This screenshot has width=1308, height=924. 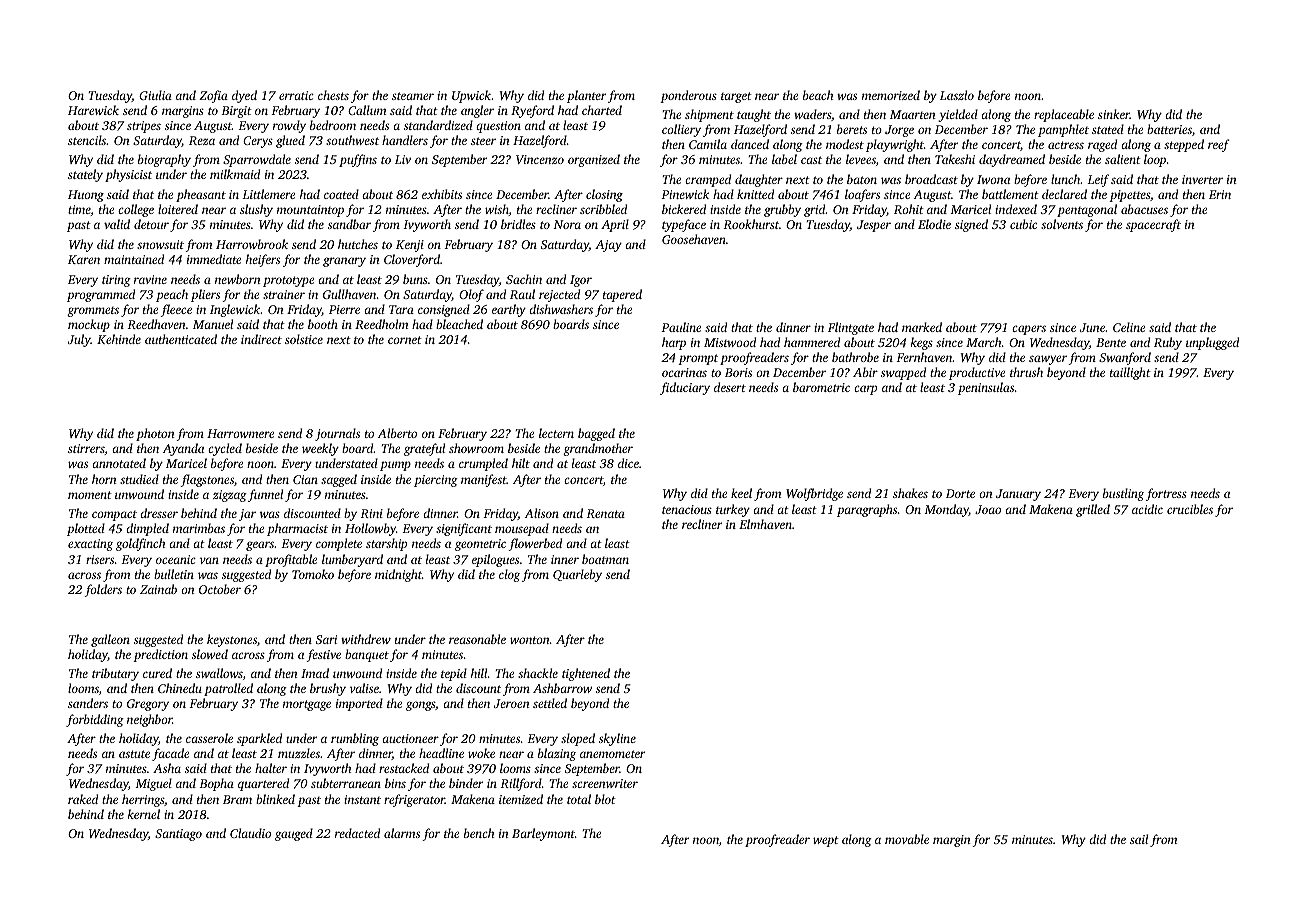 What do you see at coordinates (268, 194) in the screenshot?
I see `Littlemere` at bounding box center [268, 194].
